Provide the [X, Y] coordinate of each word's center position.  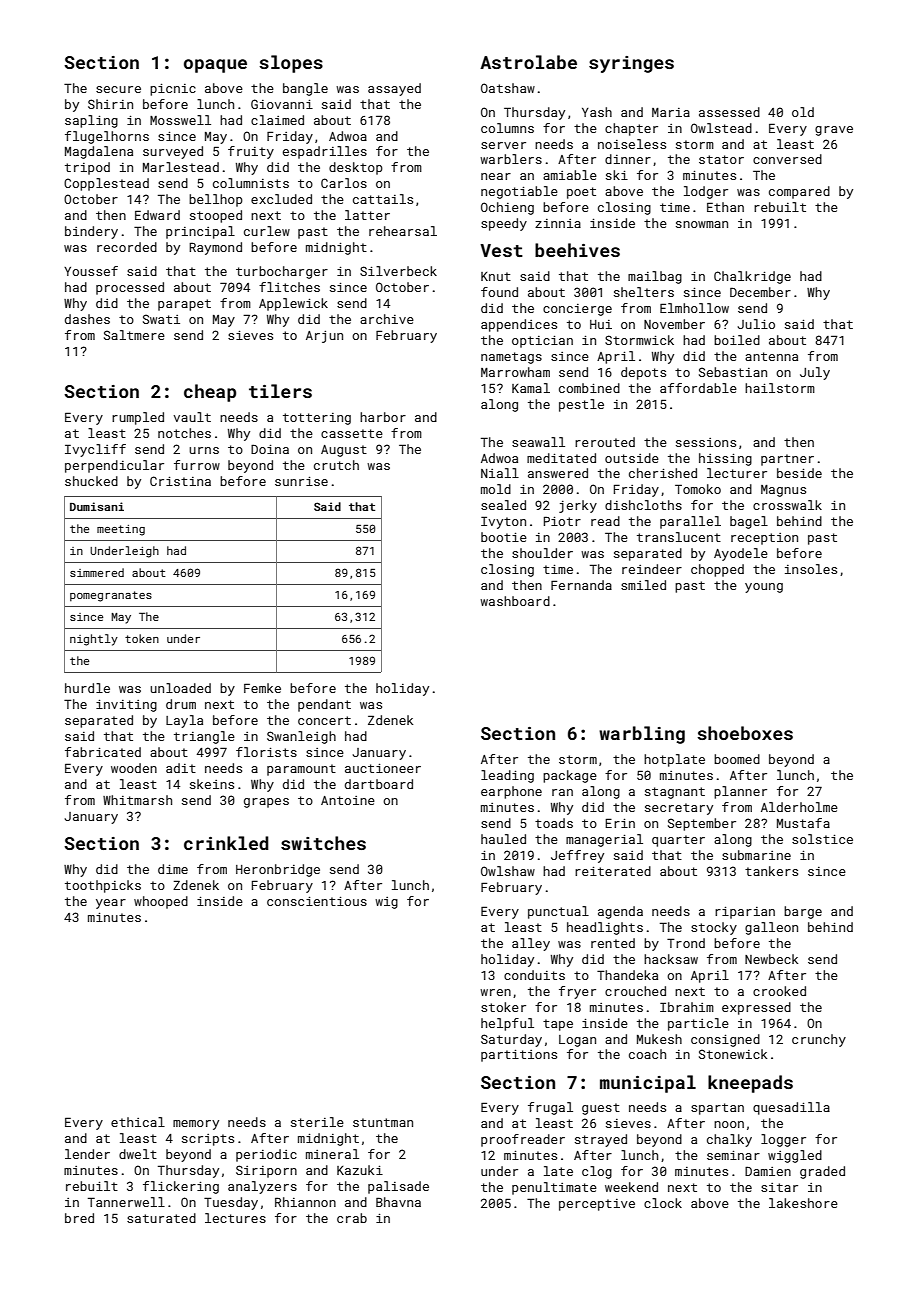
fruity [251, 152]
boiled [737, 340]
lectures [235, 1218]
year [111, 904]
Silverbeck [398, 271]
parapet [184, 305]
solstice [822, 839]
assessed [729, 112]
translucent [679, 537]
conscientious [317, 901]
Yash [597, 112]
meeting [121, 530]
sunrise [301, 481]
